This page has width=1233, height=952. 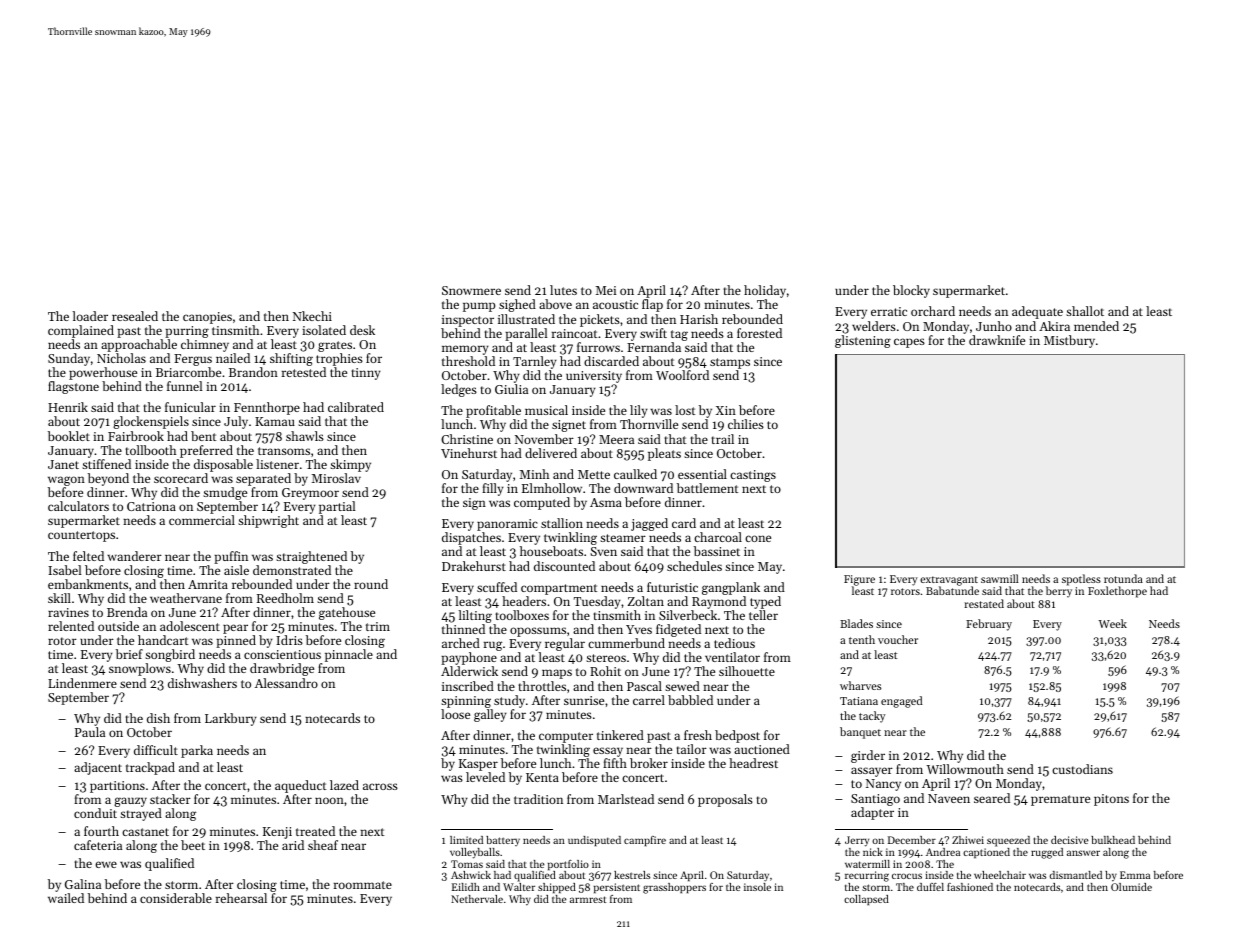 What do you see at coordinates (588, 899) in the page?
I see `armrest` at bounding box center [588, 899].
